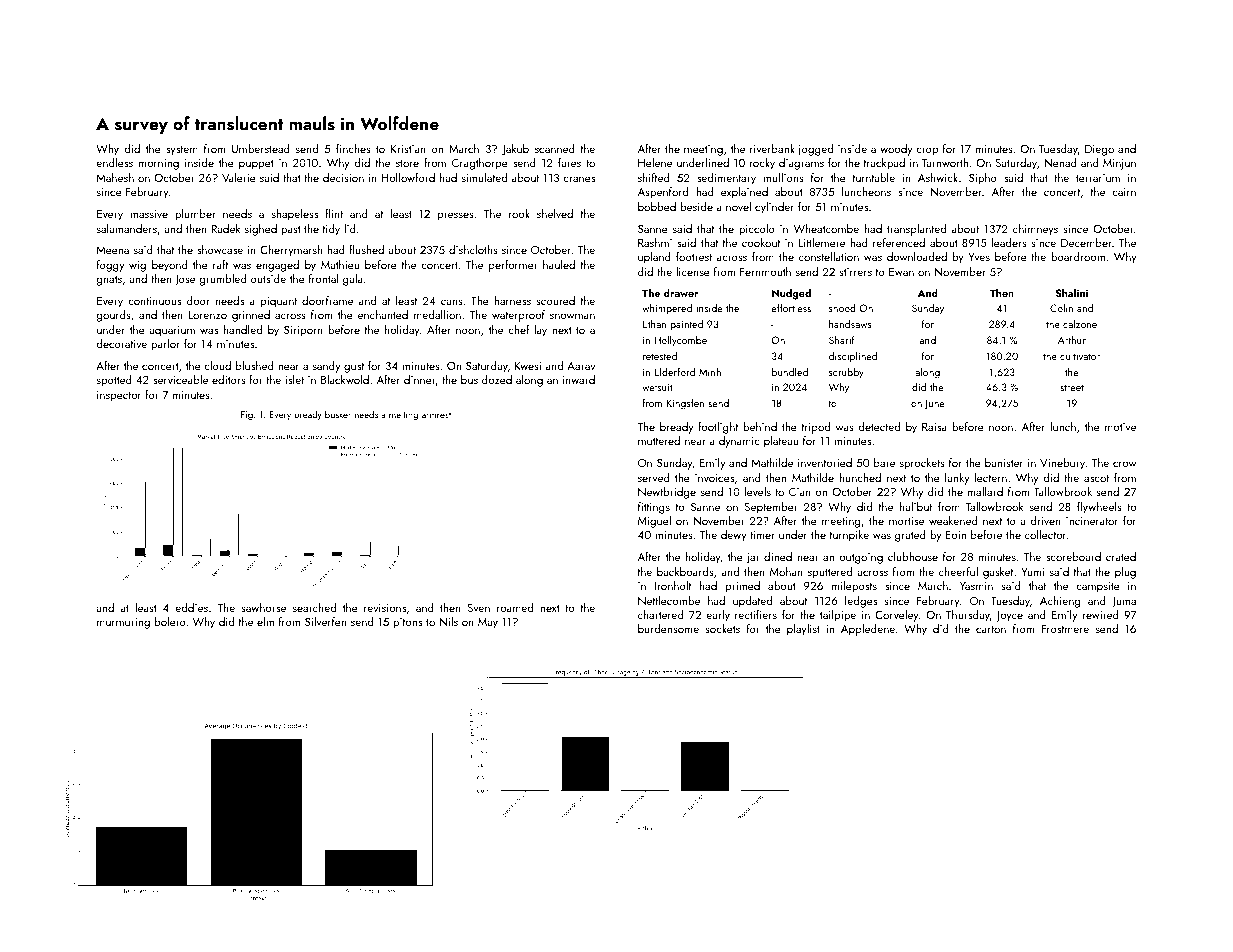  What do you see at coordinates (473, 249) in the screenshot?
I see `dishcloths` at bounding box center [473, 249].
